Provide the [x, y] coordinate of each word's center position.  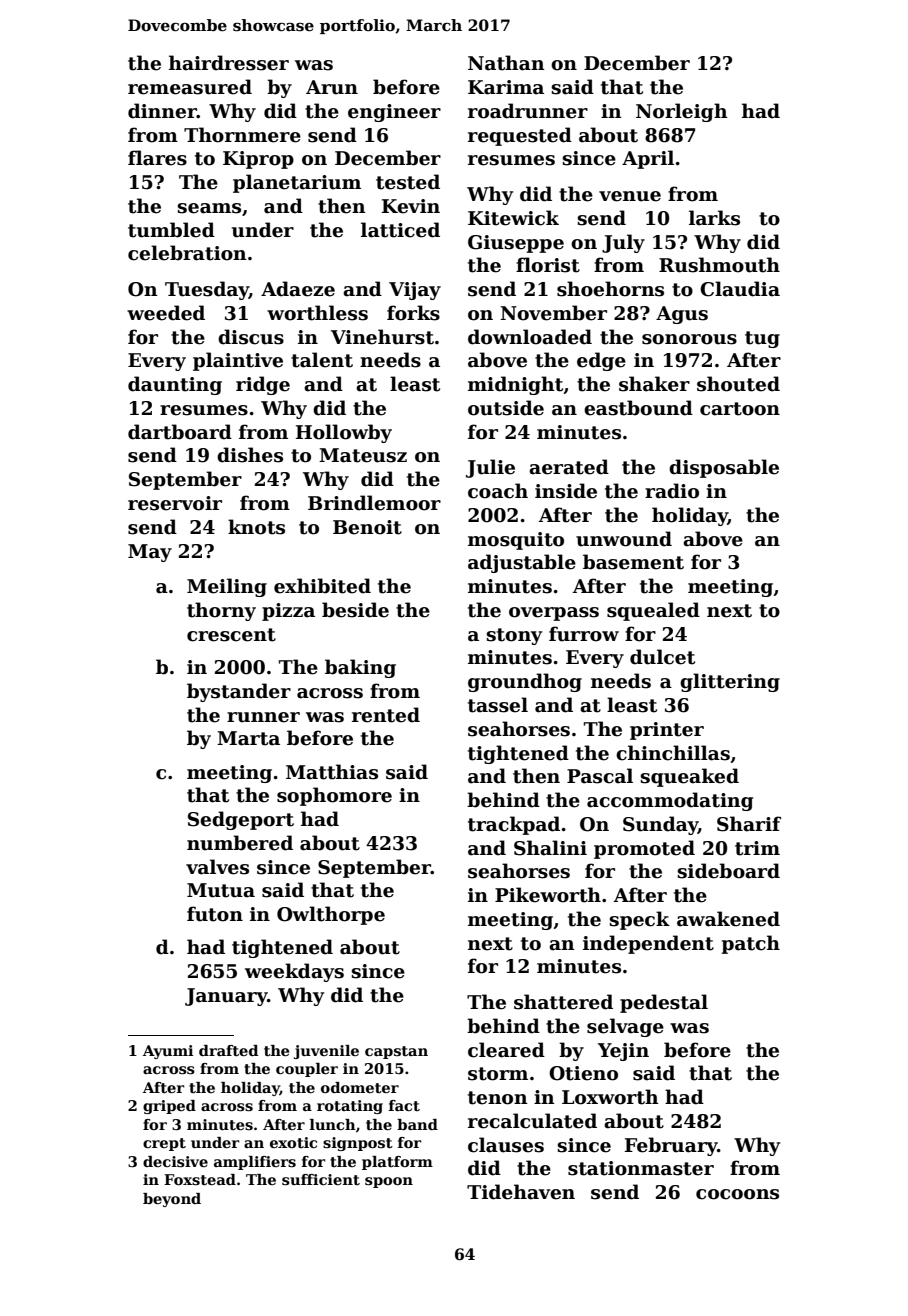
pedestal [664, 1003]
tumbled [171, 230]
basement [633, 562]
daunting [175, 385]
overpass [554, 614]
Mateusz [363, 455]
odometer [360, 1087]
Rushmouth [719, 265]
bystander [239, 692]
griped [169, 1107]
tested [408, 182]
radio [672, 491]
